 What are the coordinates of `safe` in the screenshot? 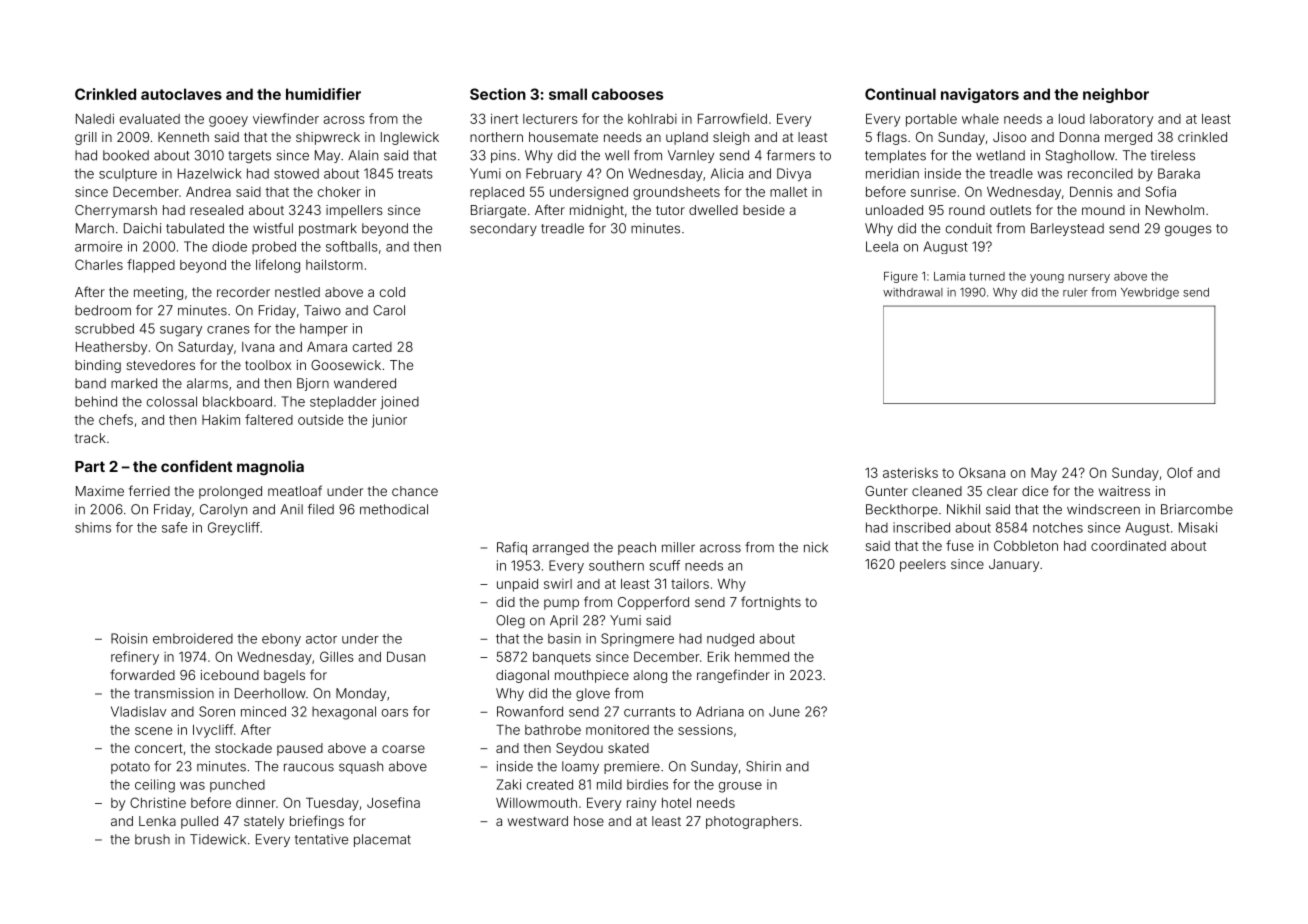 It's located at (174, 527).
